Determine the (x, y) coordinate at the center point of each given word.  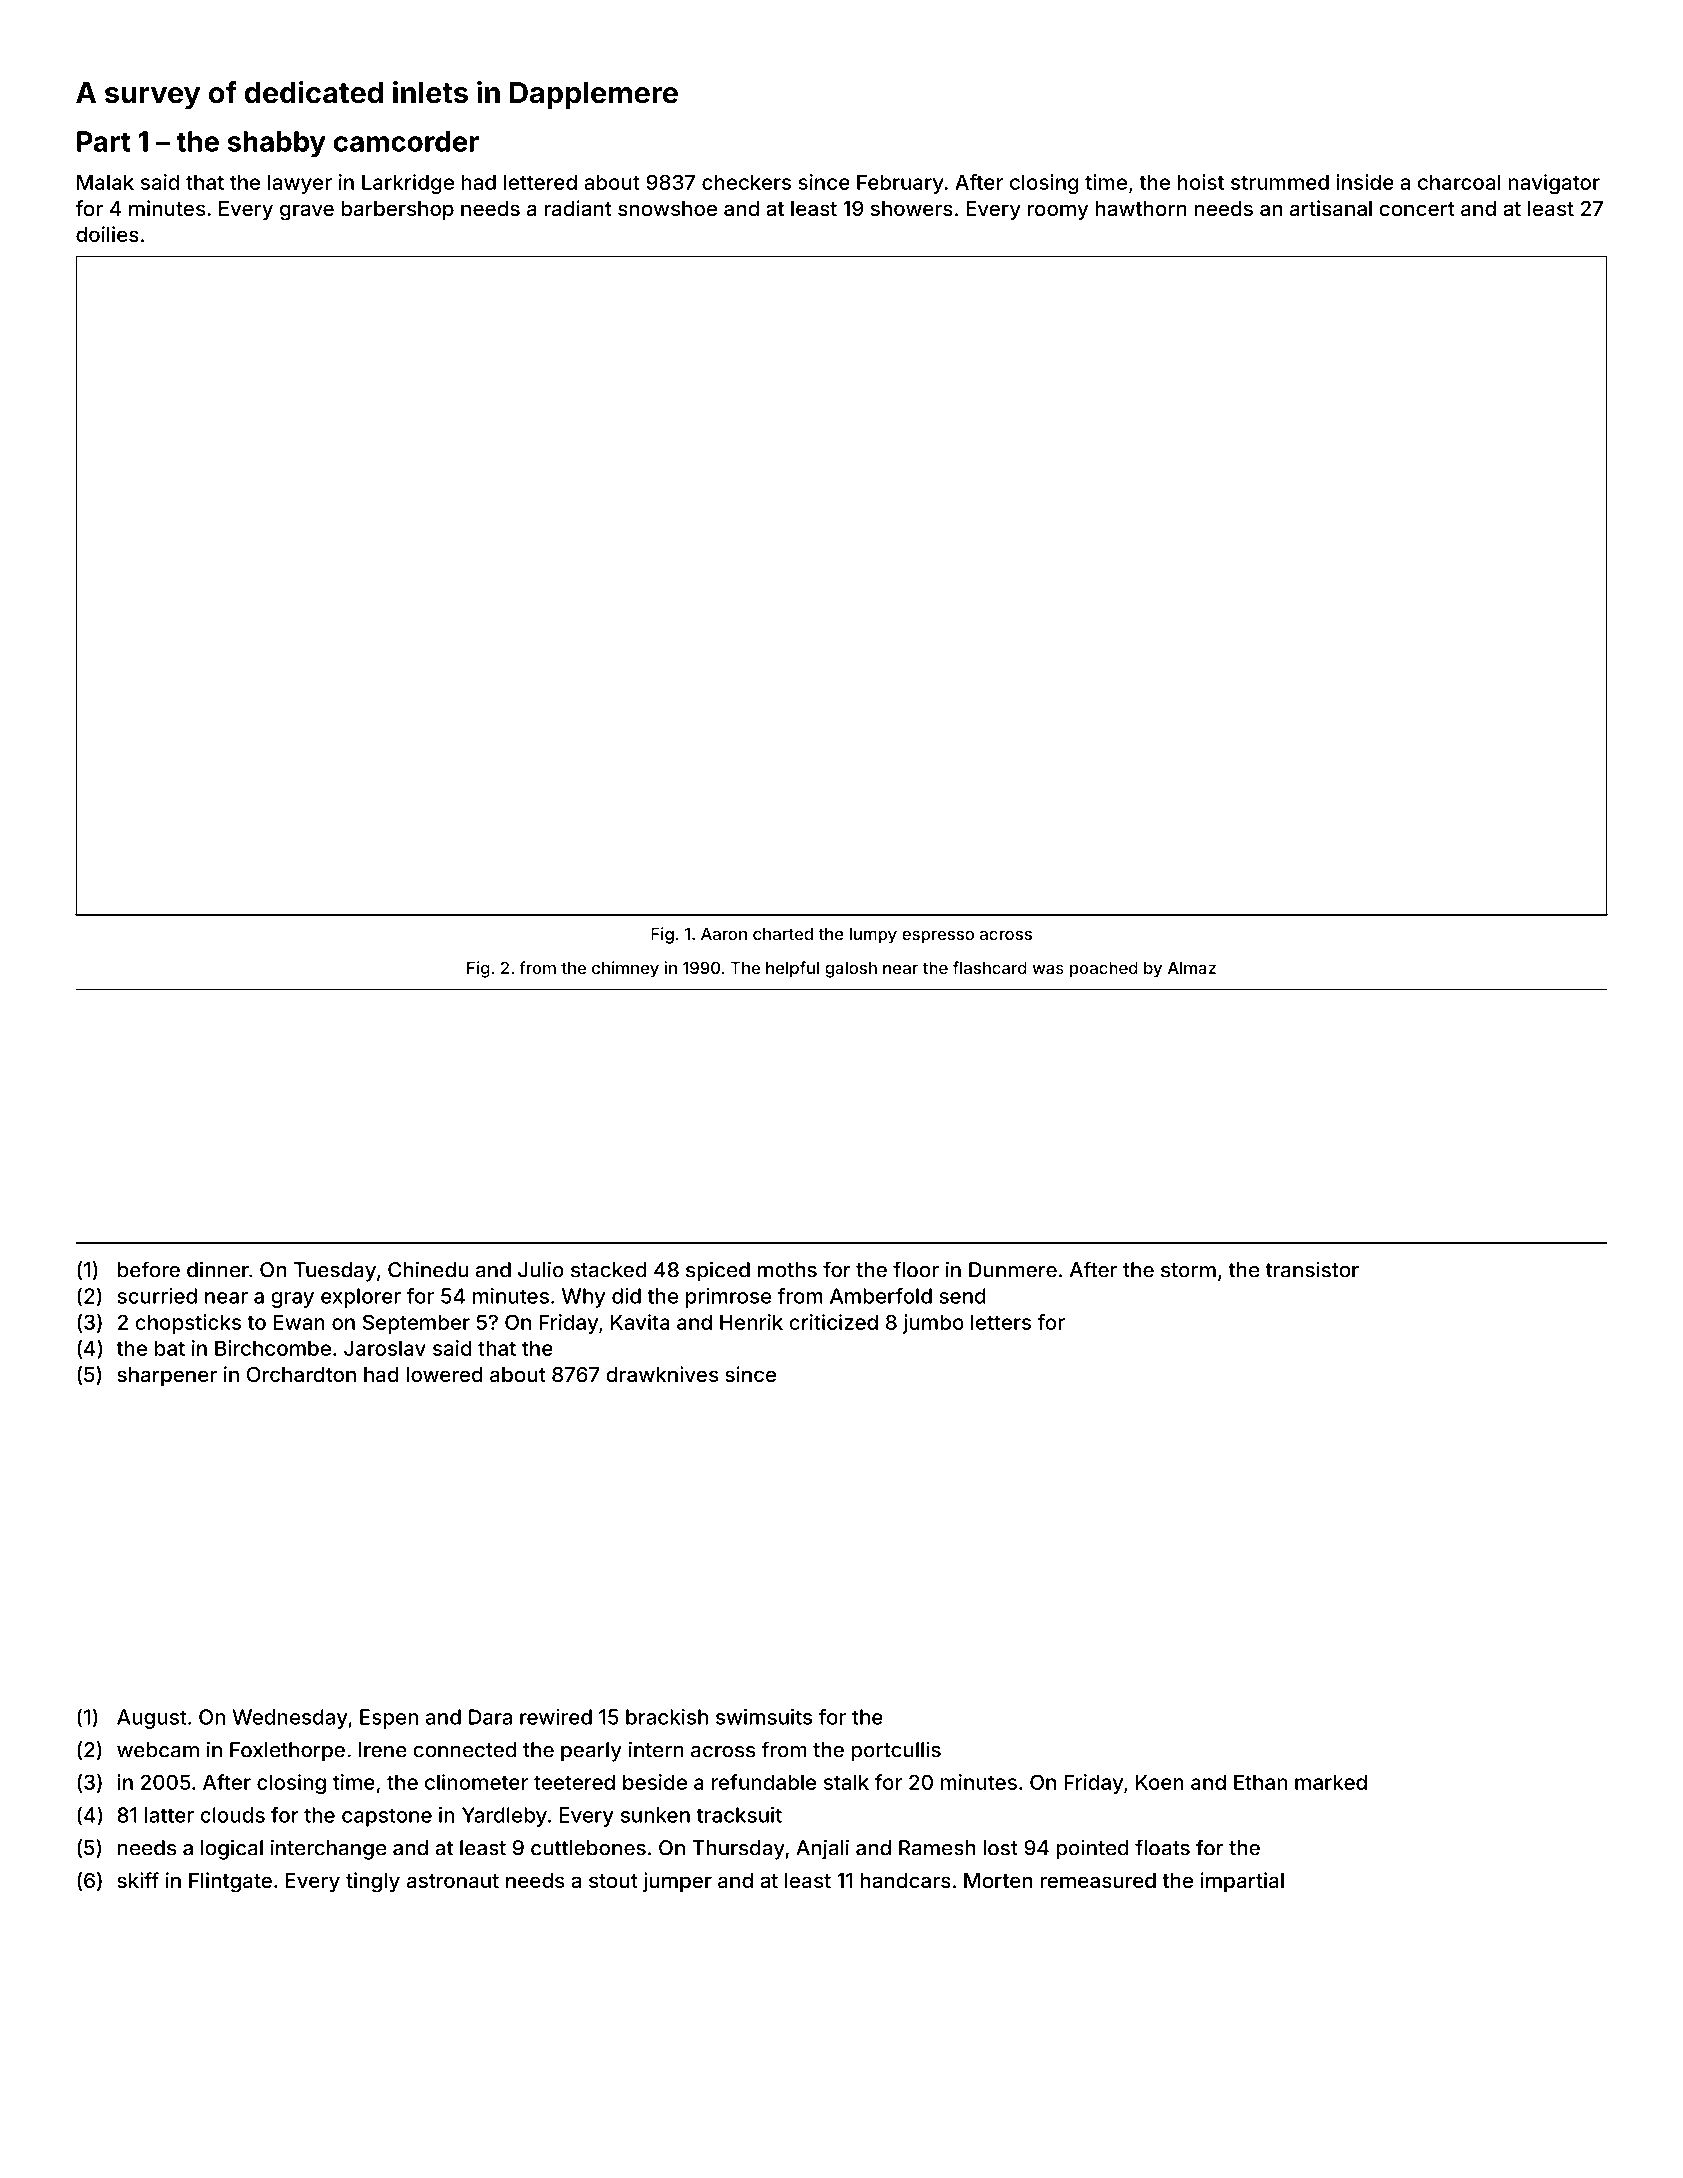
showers (912, 208)
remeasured (1098, 1880)
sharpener (167, 1376)
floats (1162, 1847)
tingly (373, 1882)
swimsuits (764, 1717)
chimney (625, 969)
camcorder (406, 141)
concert (1417, 209)
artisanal (1331, 208)
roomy (1058, 212)
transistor (1312, 1269)
